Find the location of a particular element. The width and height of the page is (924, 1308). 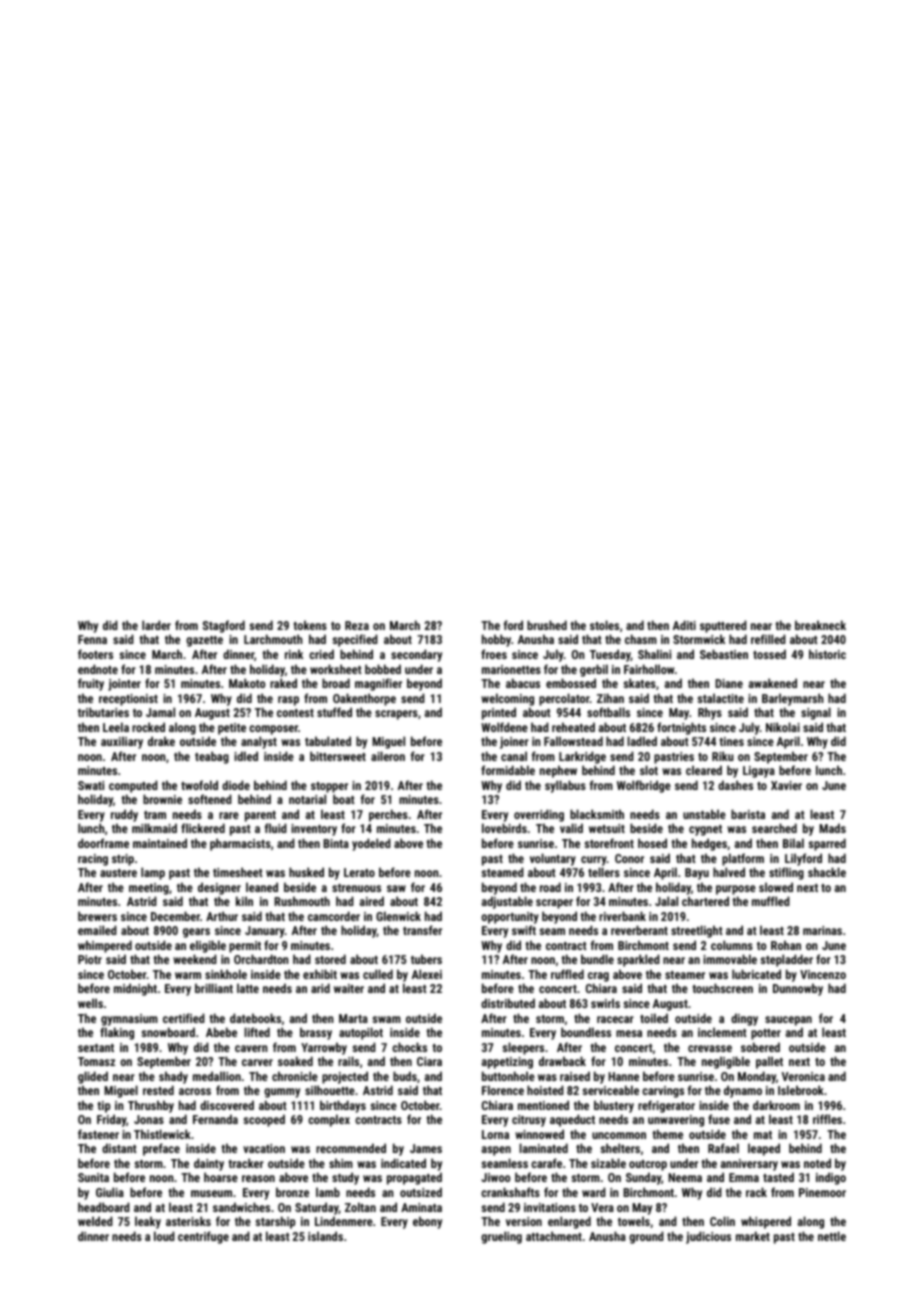

Glenwick is located at coordinates (398, 916).
